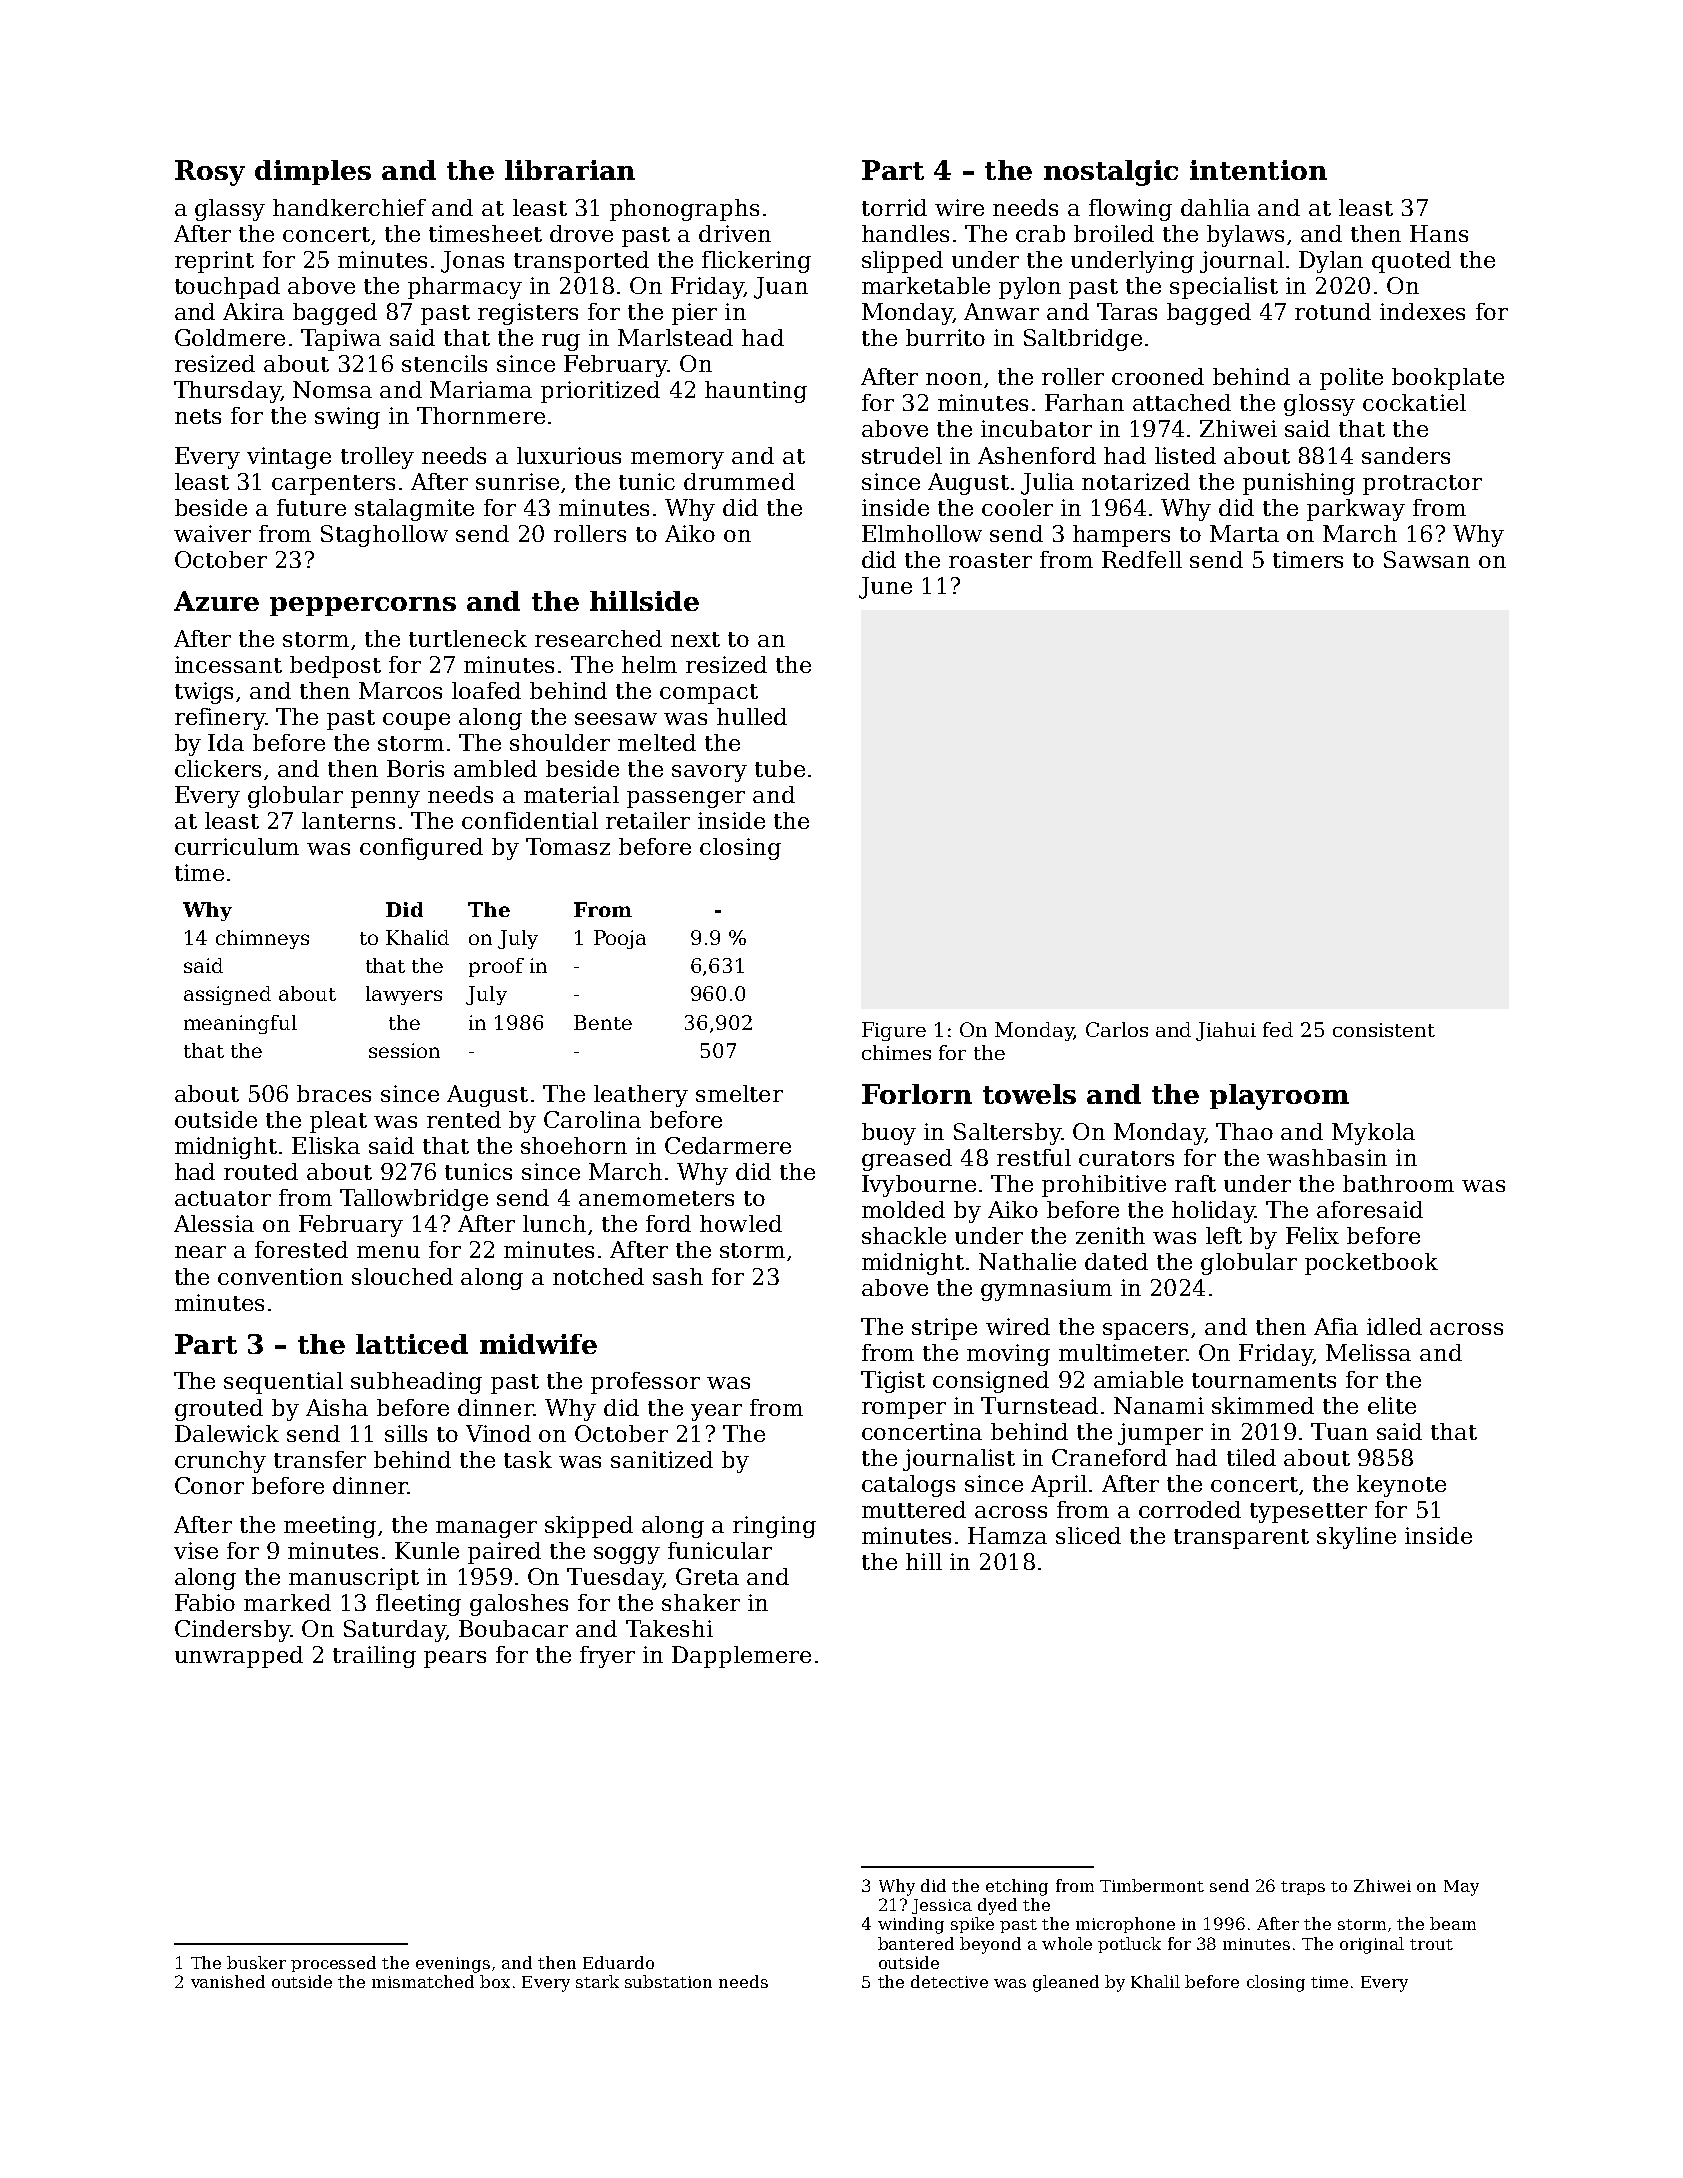 This page has height=2178, width=1683. What do you see at coordinates (1339, 1431) in the page?
I see `Tuan` at bounding box center [1339, 1431].
